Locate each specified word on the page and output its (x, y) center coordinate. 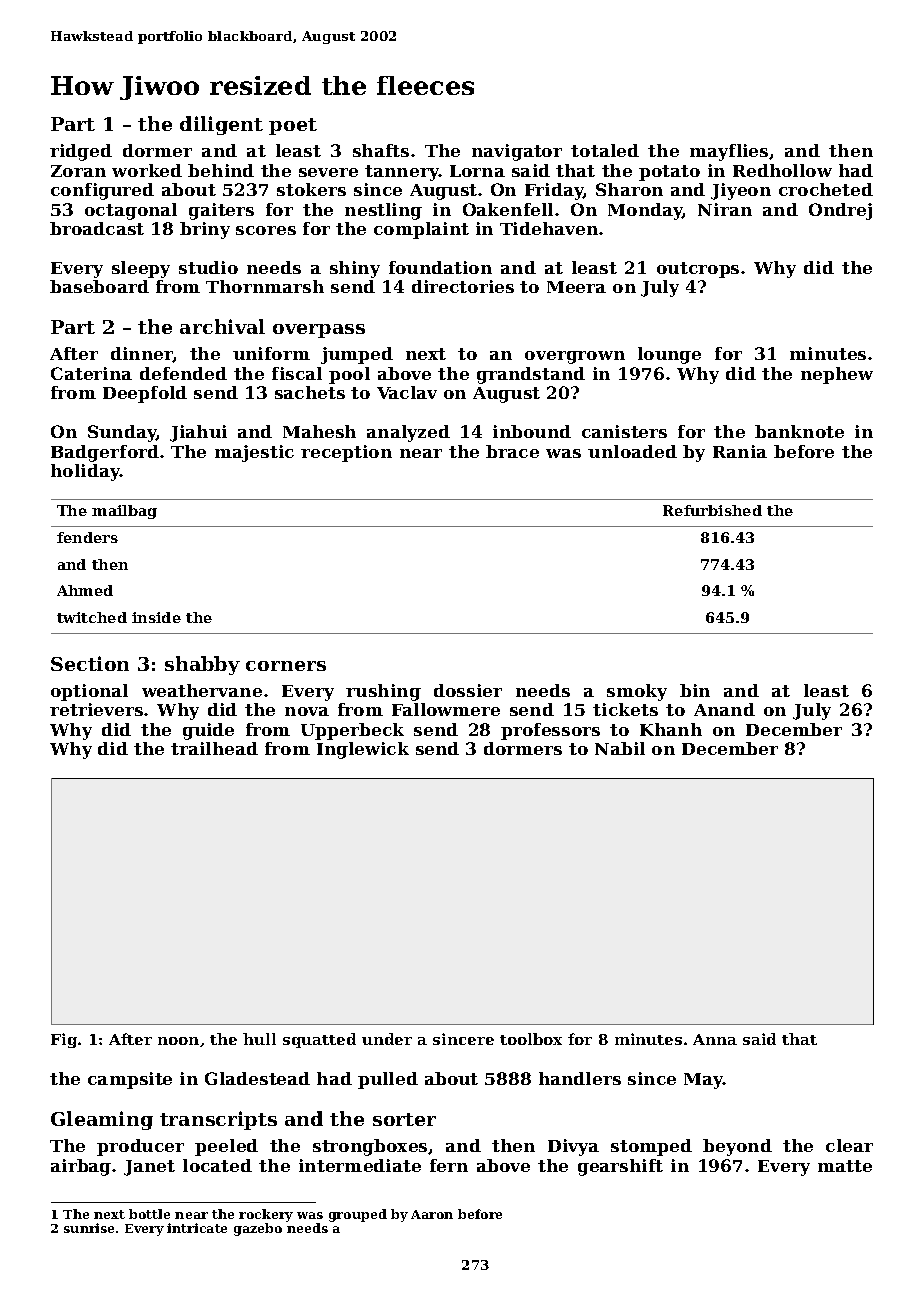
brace (512, 451)
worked (147, 170)
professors (550, 731)
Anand (724, 709)
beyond (737, 1147)
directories (463, 286)
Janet (149, 1168)
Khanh (671, 729)
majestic (254, 453)
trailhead (214, 748)
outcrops (698, 270)
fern (449, 1165)
